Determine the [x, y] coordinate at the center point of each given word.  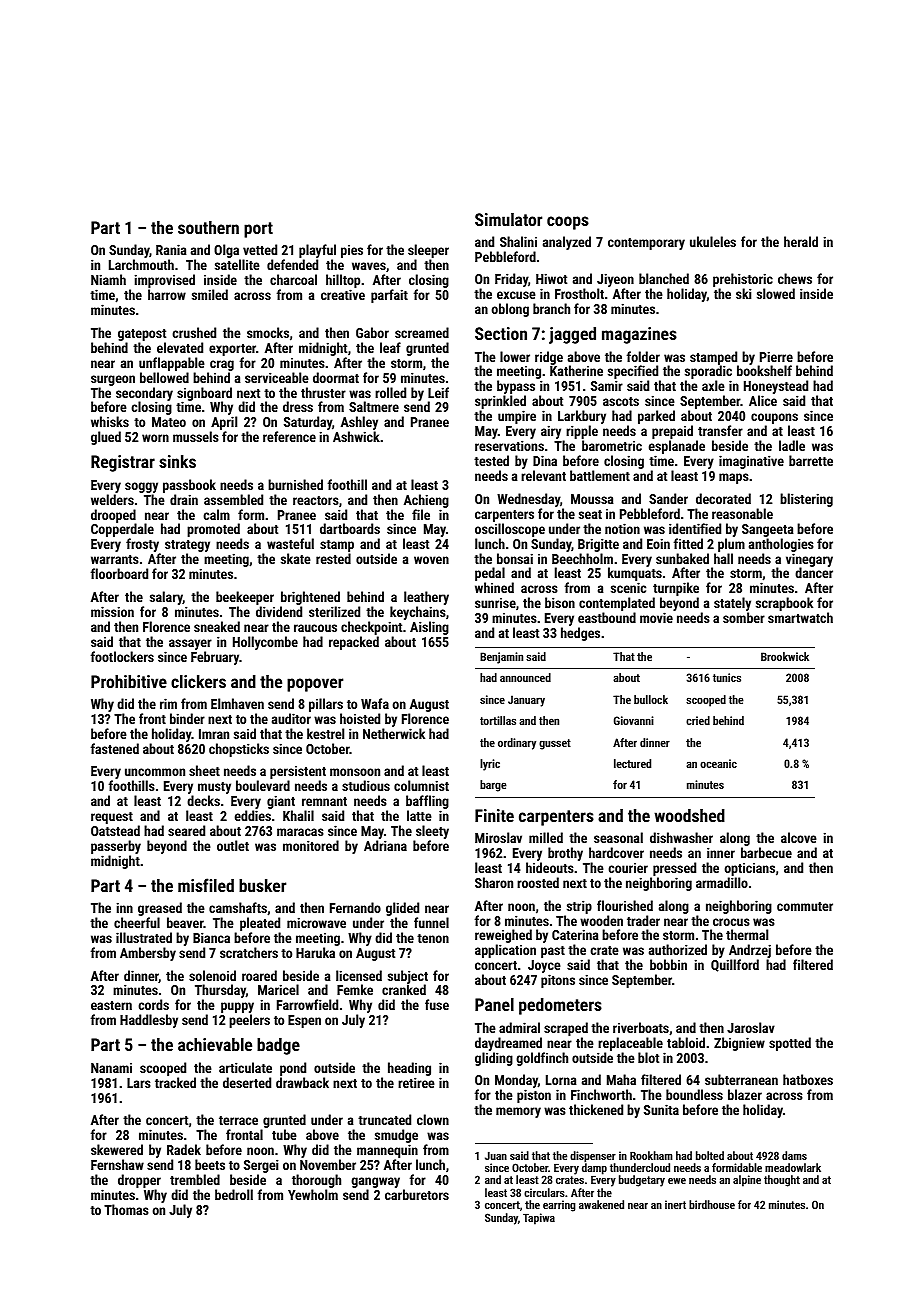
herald [801, 241]
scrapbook [784, 604]
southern [208, 227]
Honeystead [776, 388]
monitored [311, 845]
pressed [674, 869]
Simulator [508, 219]
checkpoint [371, 628]
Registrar [123, 463]
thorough [316, 1181]
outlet [233, 845]
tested [491, 460]
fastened [115, 748]
